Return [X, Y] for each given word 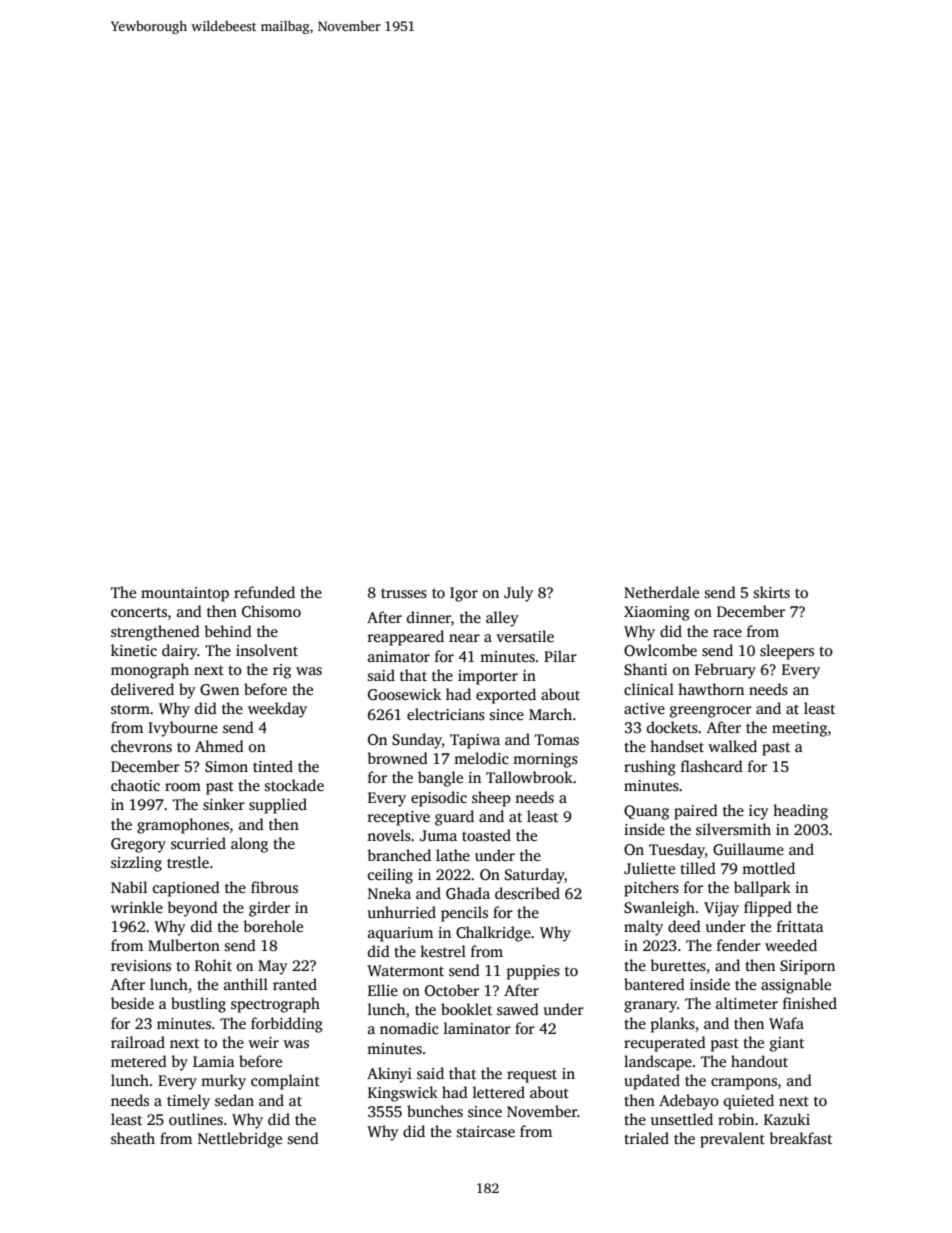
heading [800, 812]
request [532, 1076]
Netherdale [661, 592]
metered [139, 1061]
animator [399, 656]
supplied [278, 806]
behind [228, 631]
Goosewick [404, 694]
